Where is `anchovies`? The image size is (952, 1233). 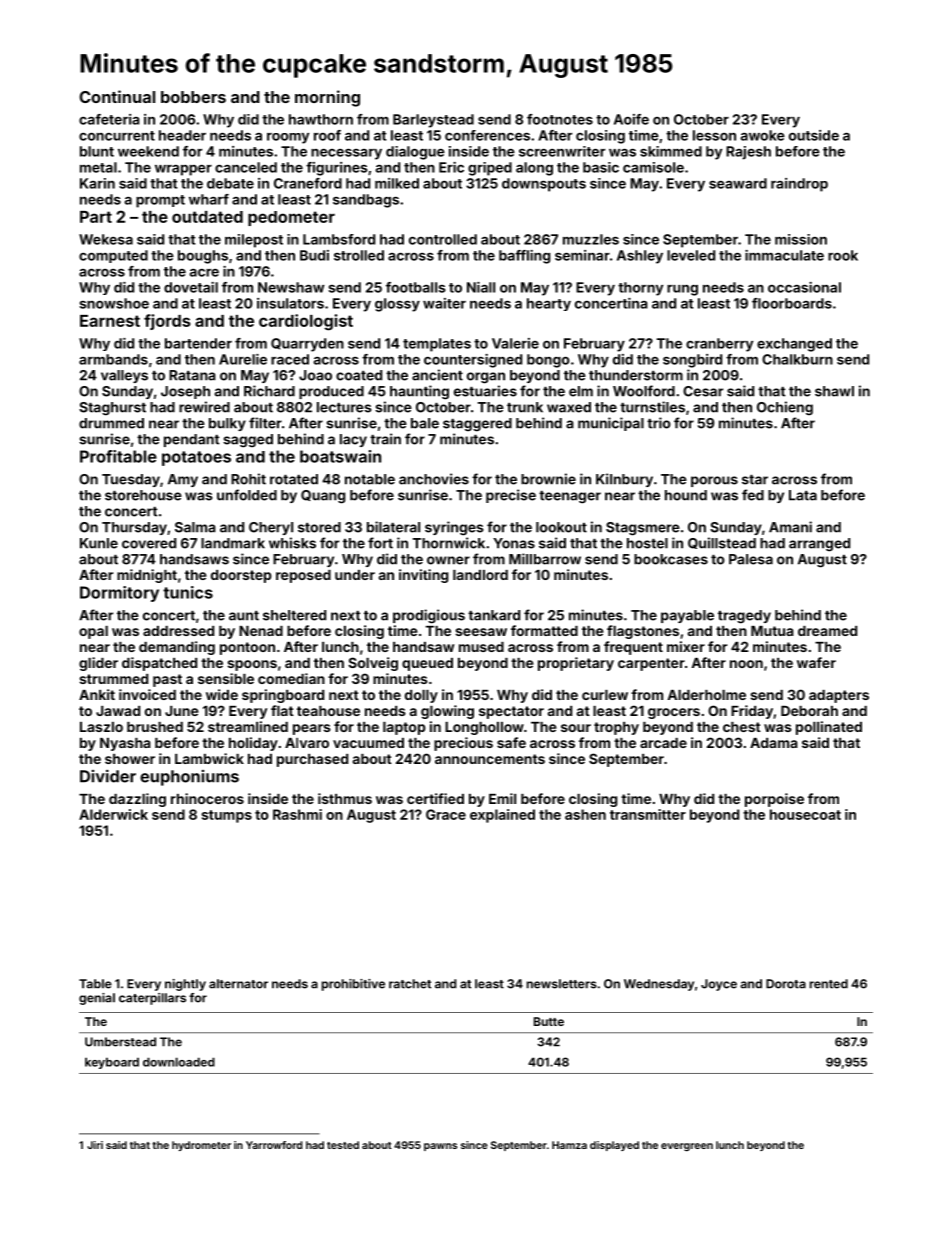 anchovies is located at coordinates (434, 479).
